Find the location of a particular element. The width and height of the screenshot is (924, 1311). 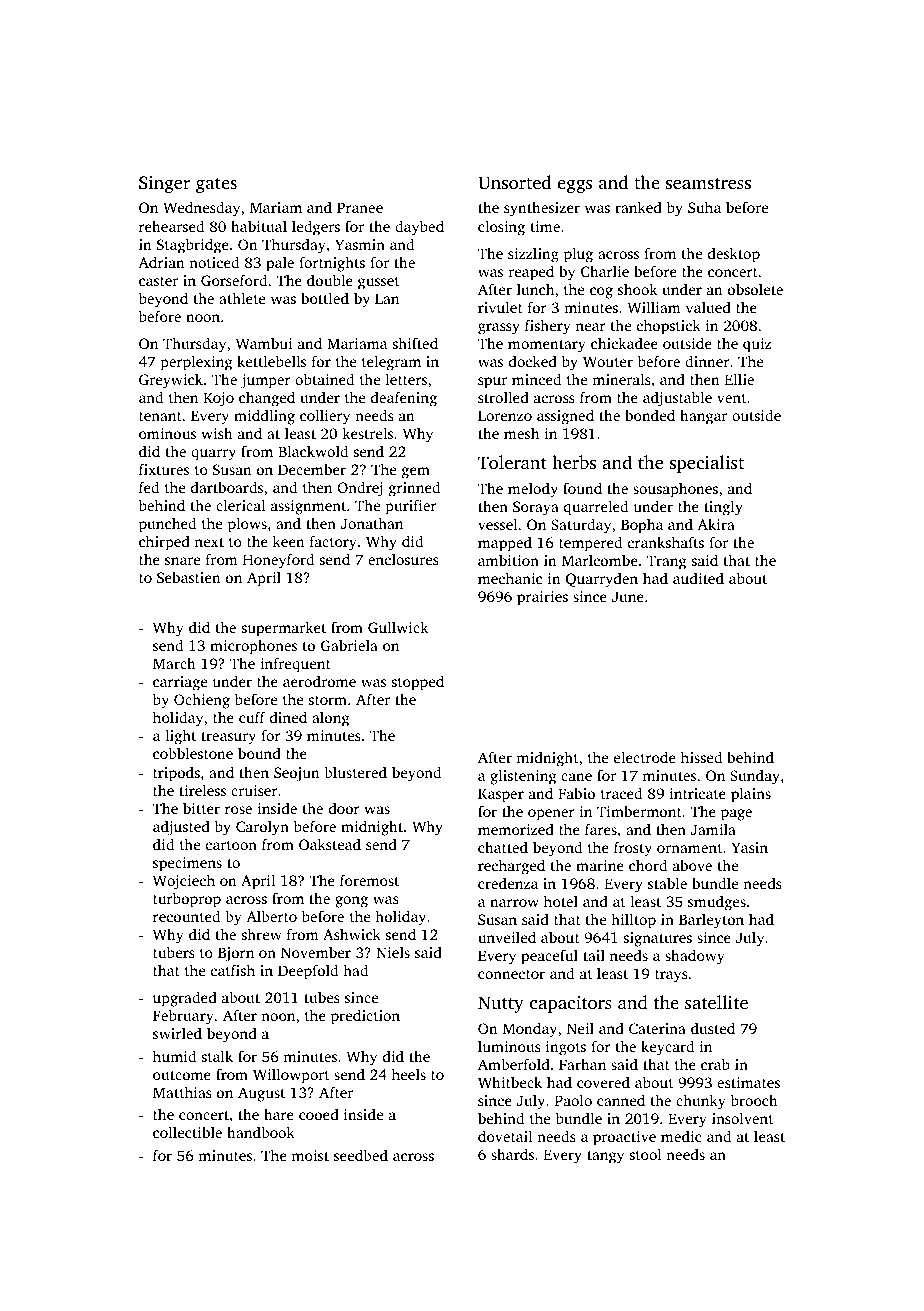

tingly is located at coordinates (723, 508).
